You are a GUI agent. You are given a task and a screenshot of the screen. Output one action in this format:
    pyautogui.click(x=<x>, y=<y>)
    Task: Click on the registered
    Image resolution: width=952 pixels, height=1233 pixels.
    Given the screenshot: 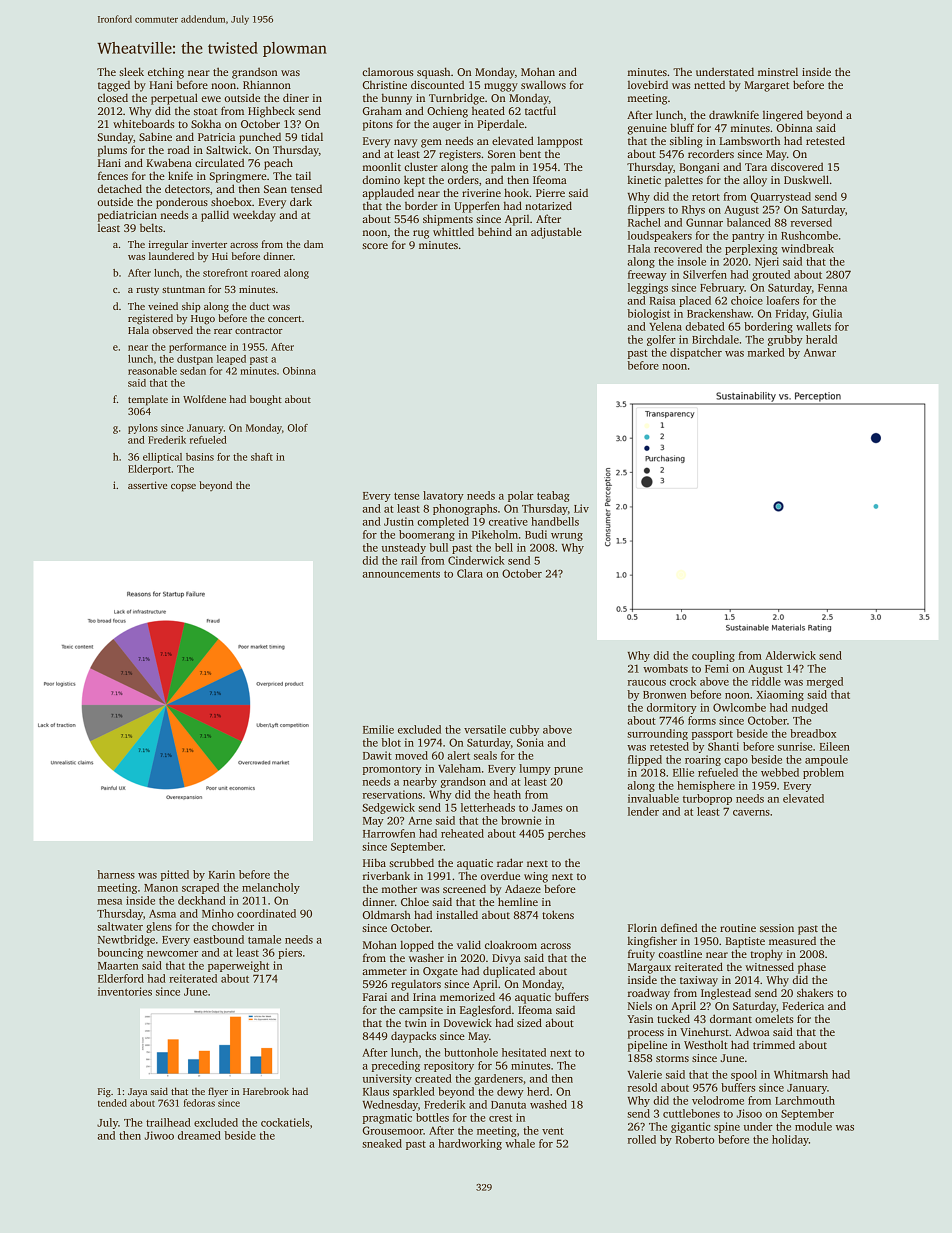 What is the action you would take?
    pyautogui.click(x=150, y=319)
